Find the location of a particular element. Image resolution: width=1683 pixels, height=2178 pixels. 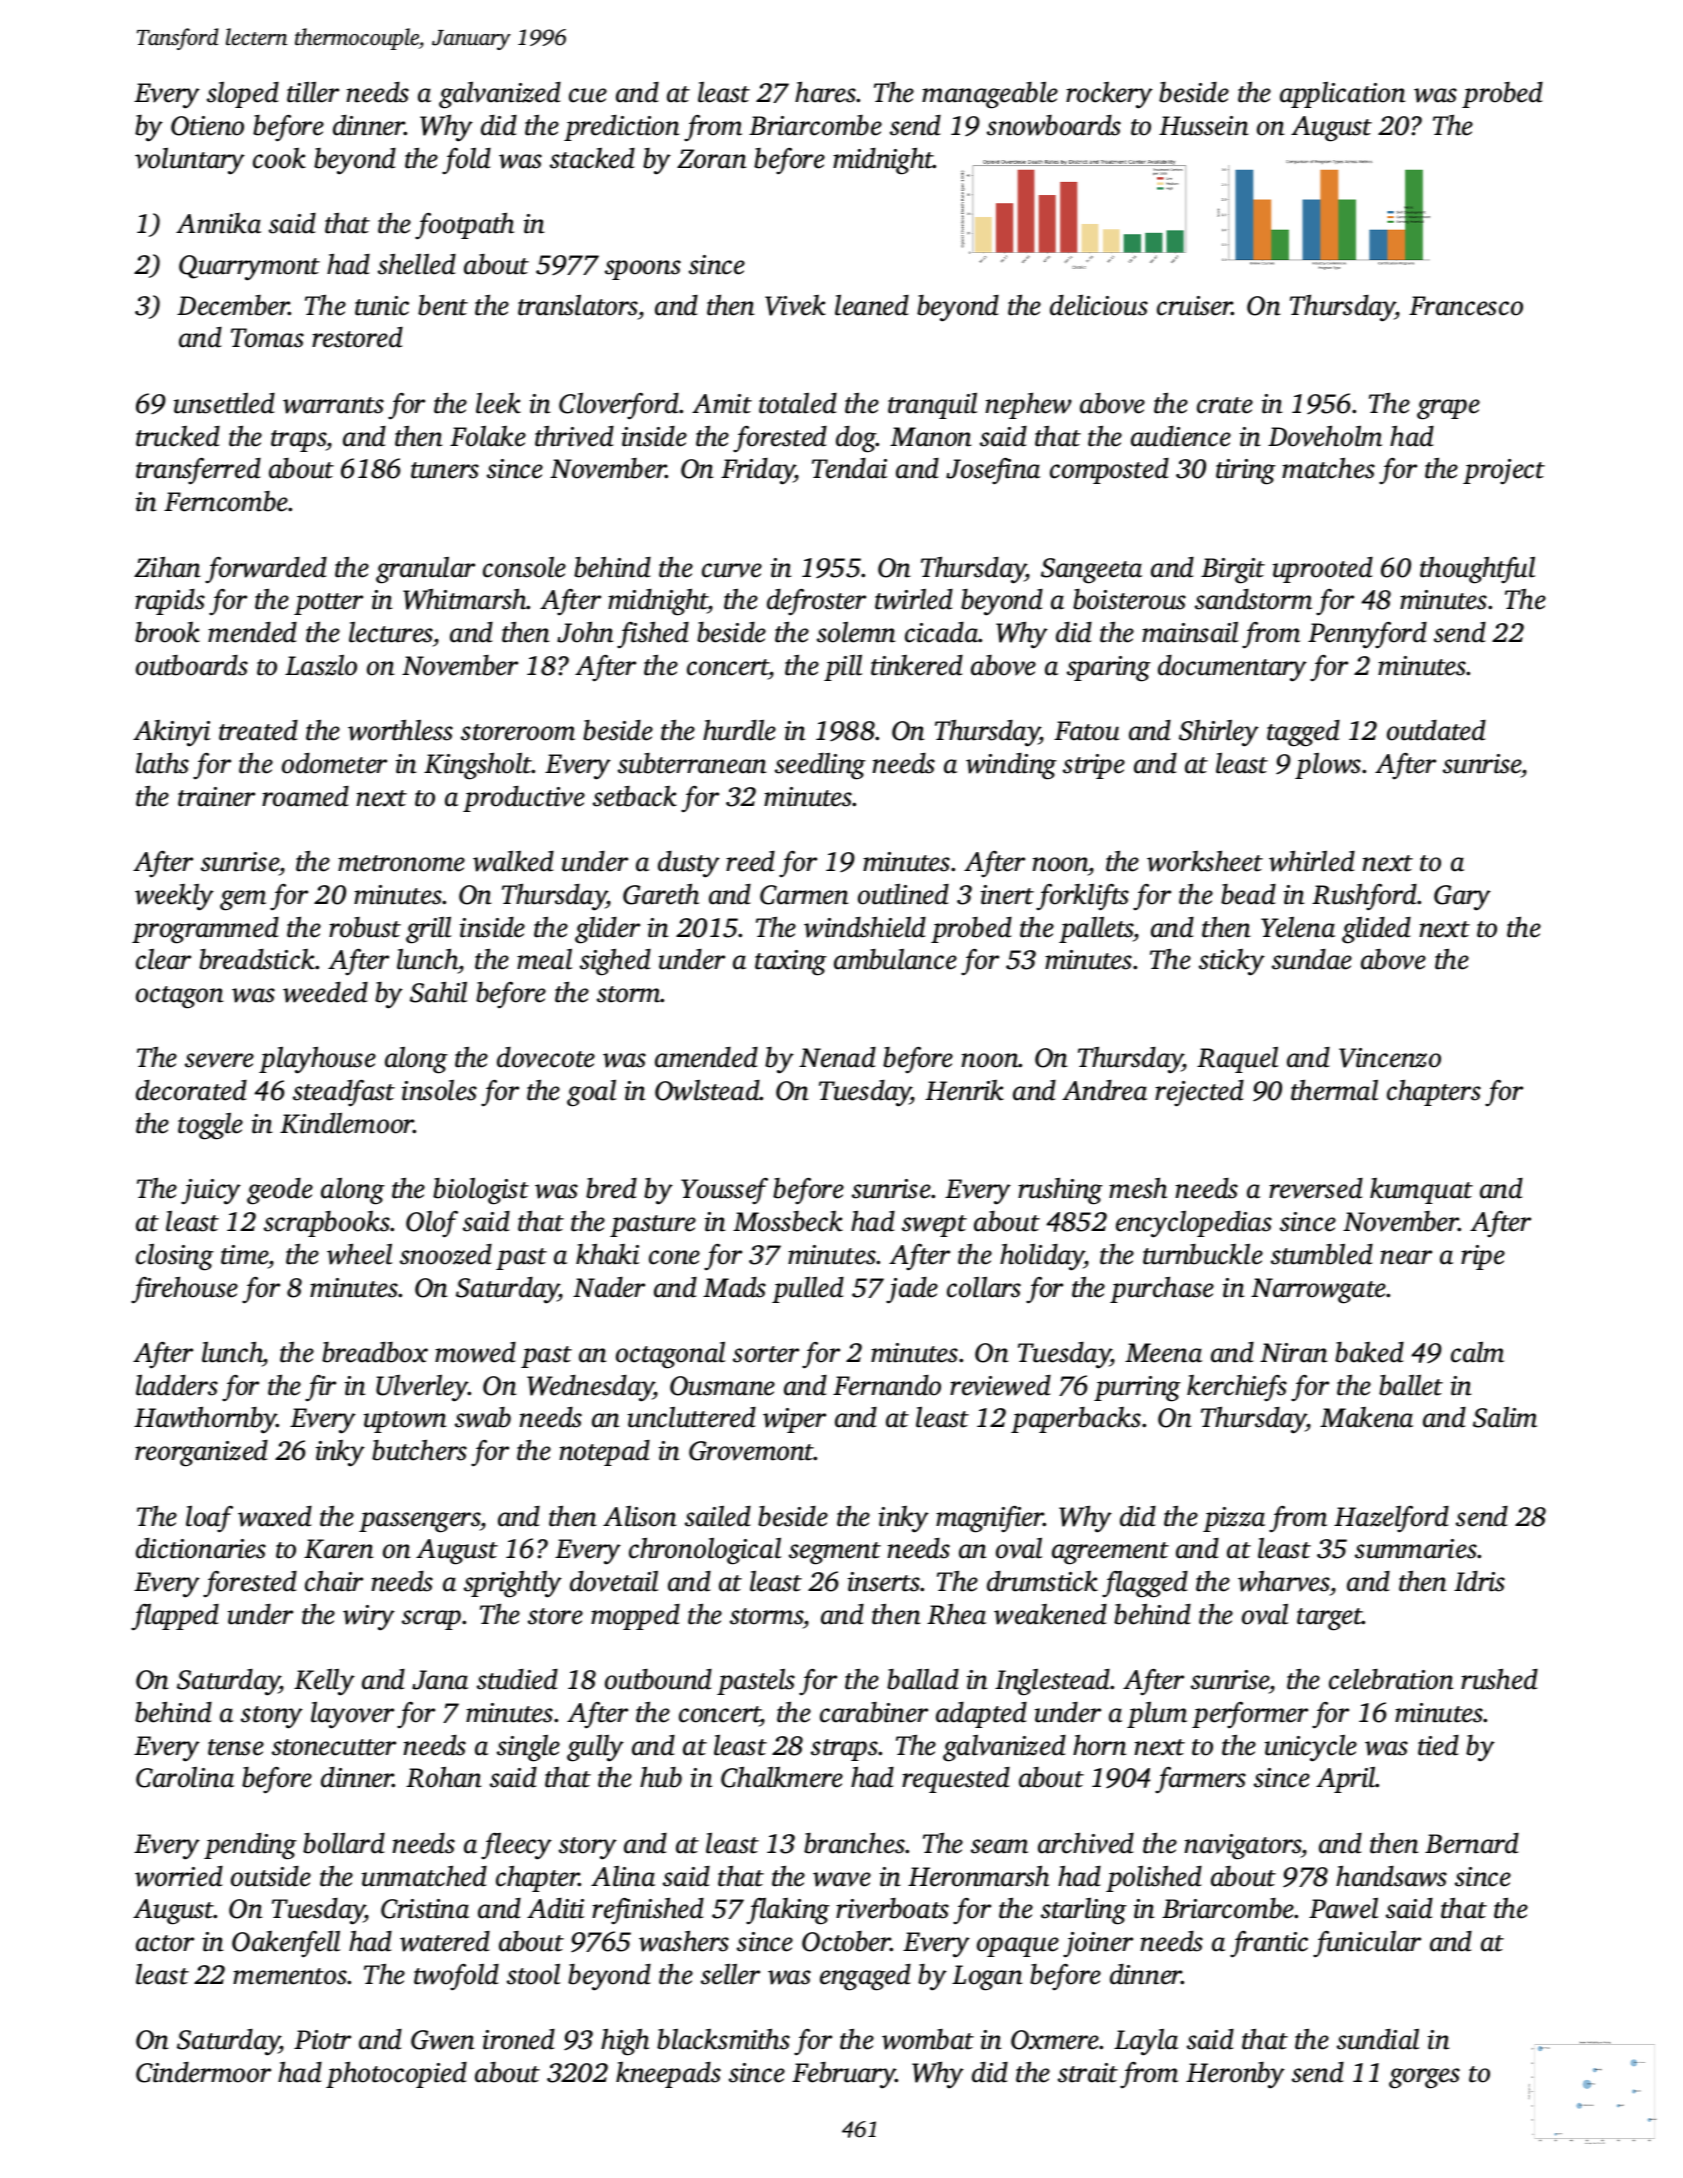

Heronby is located at coordinates (1235, 2075).
